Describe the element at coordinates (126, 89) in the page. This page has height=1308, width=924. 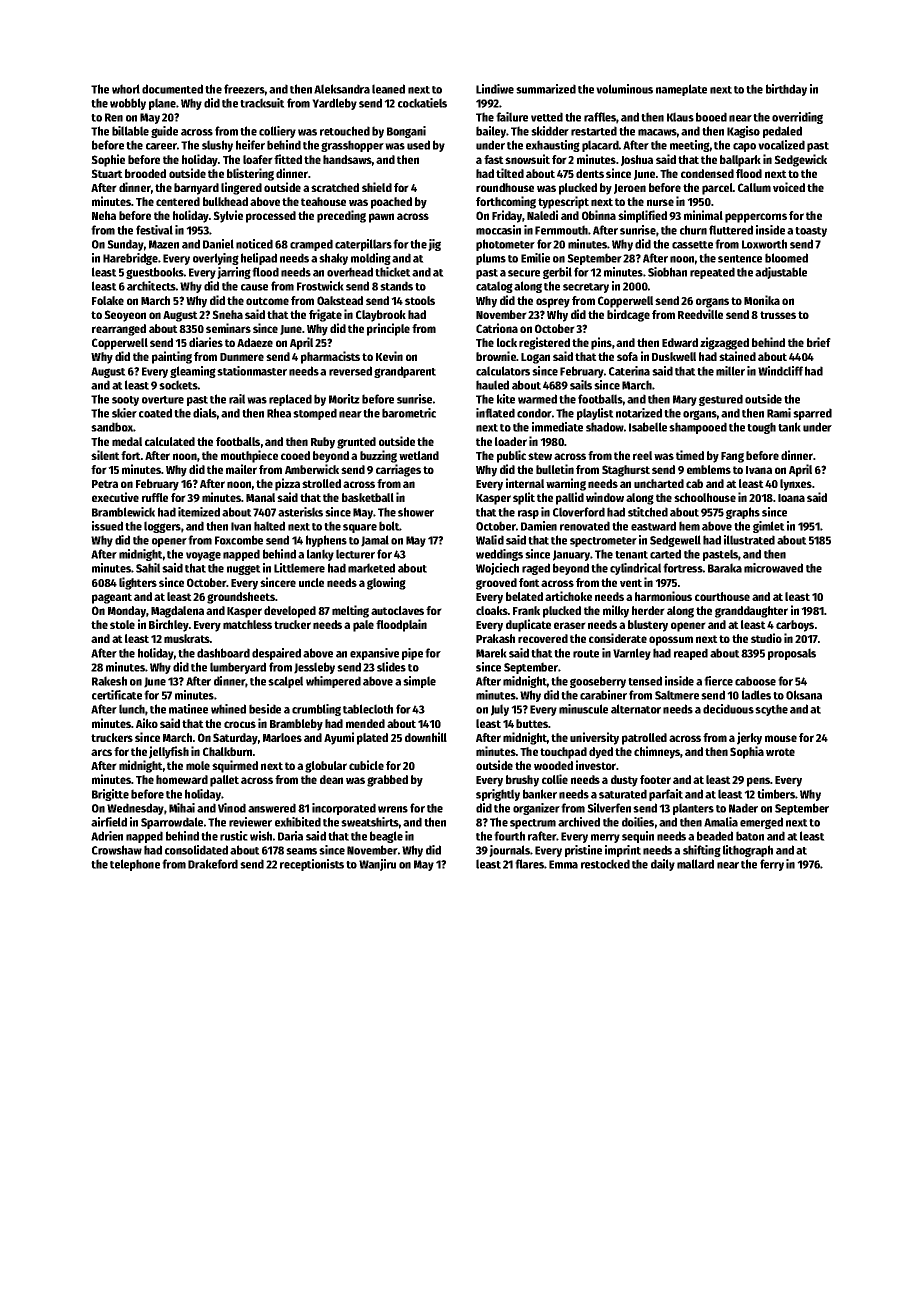
I see `whorl` at that location.
